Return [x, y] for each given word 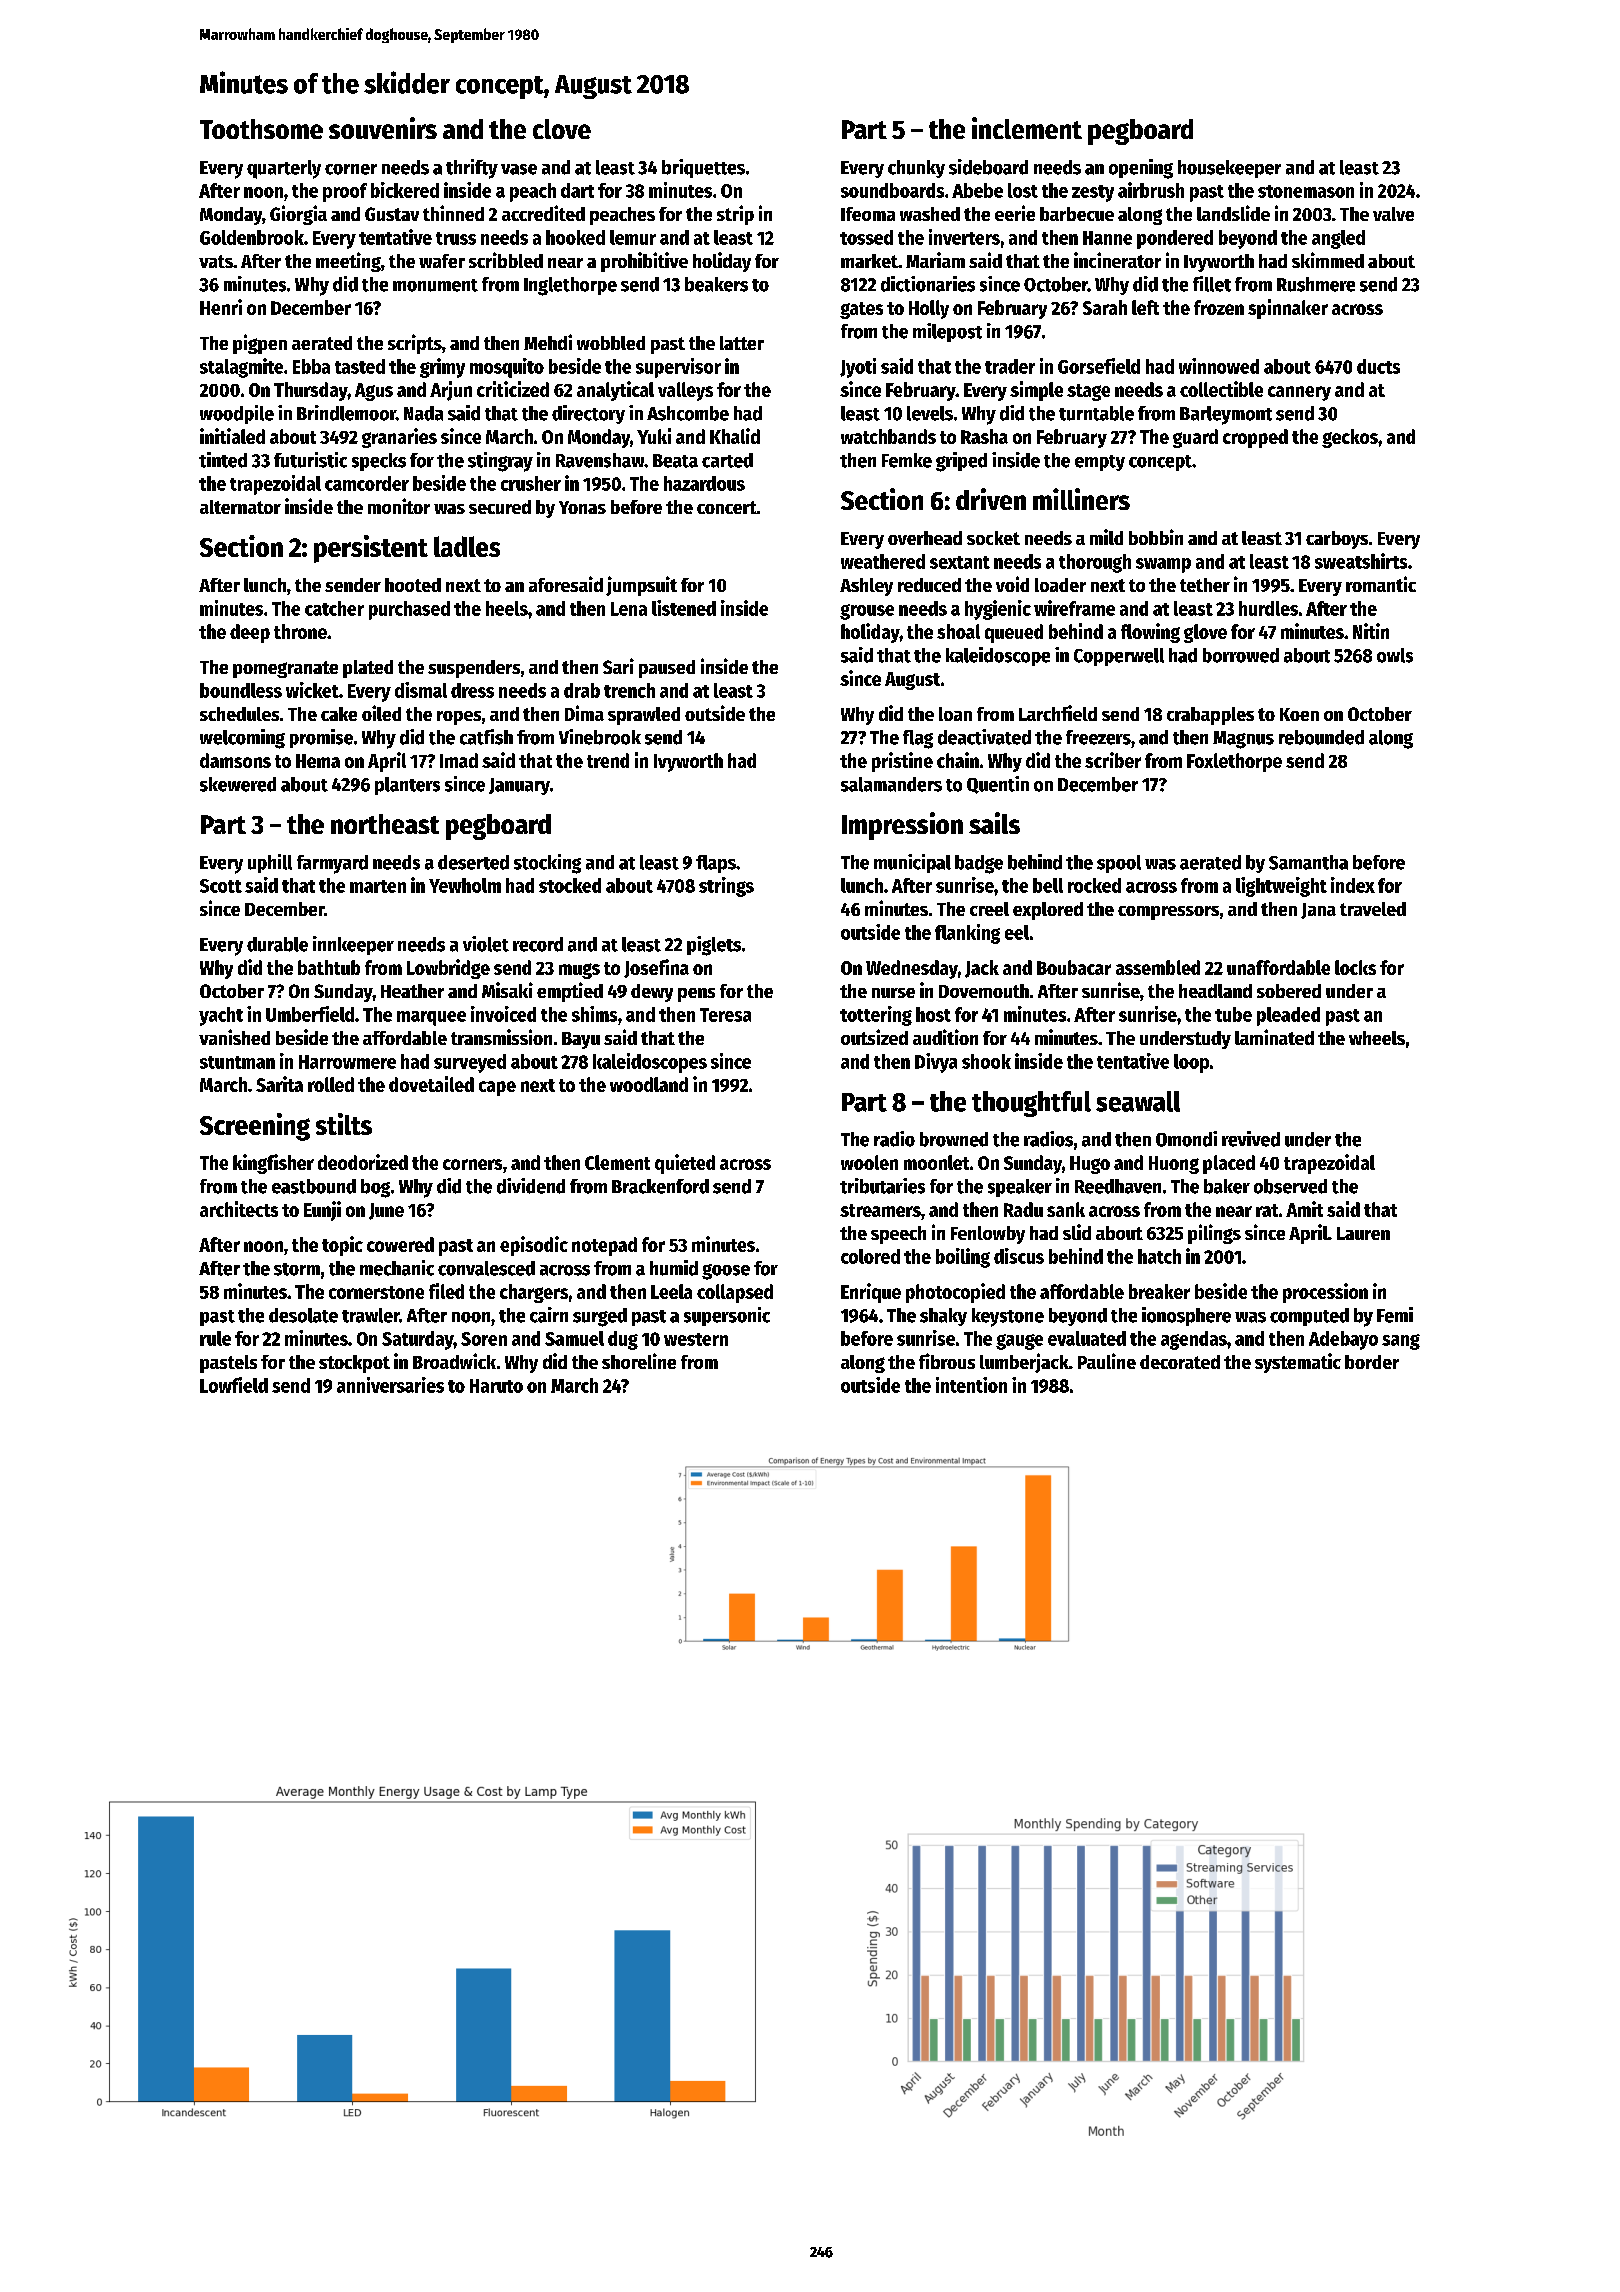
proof [345, 192]
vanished [234, 1037]
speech [898, 1235]
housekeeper [1229, 169]
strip [735, 215]
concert [727, 507]
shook [986, 1061]
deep [250, 633]
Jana [1318, 911]
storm [297, 1269]
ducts [1378, 366]
